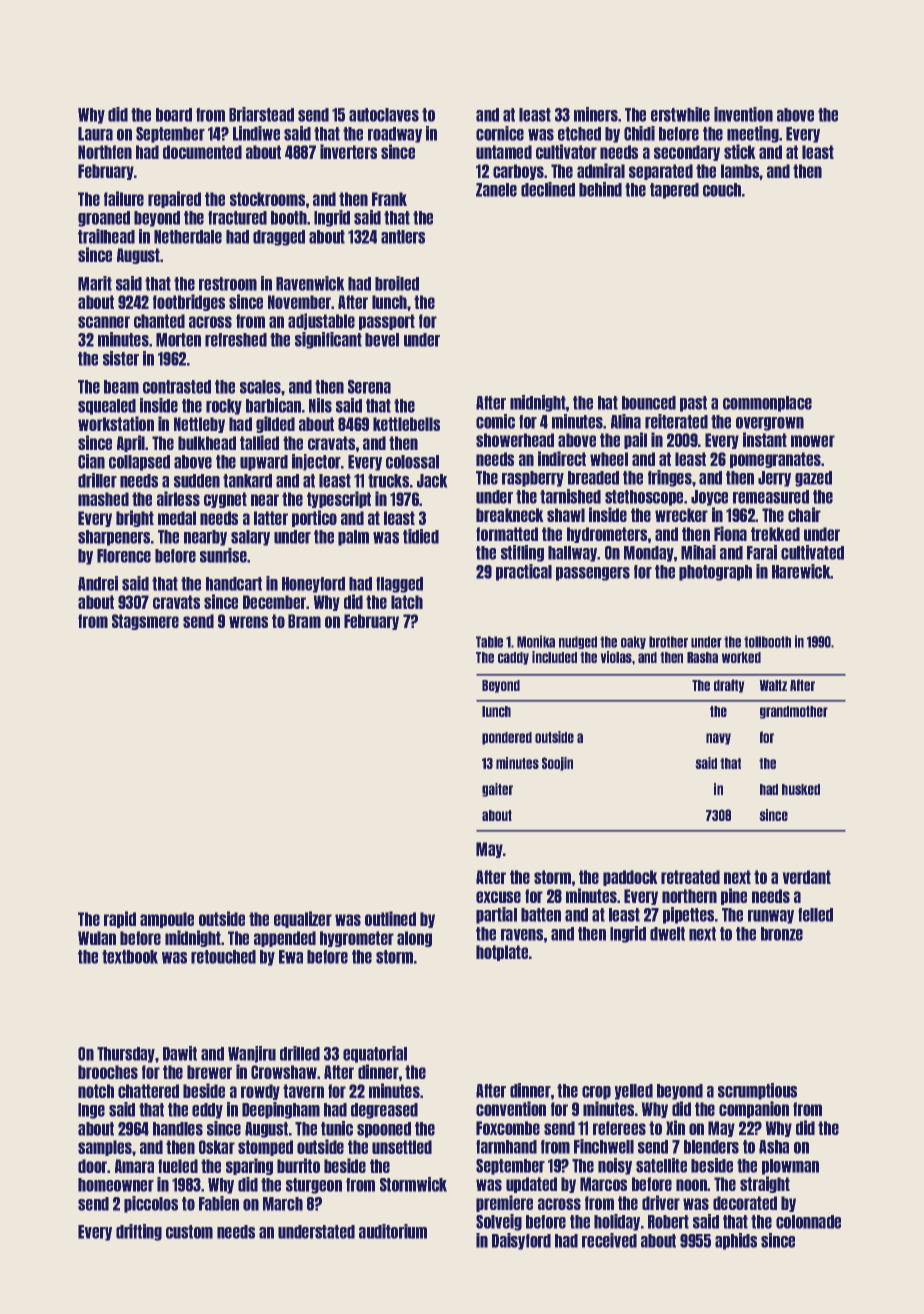 This screenshot has width=924, height=1314. What do you see at coordinates (495, 421) in the screenshot?
I see `comic` at bounding box center [495, 421].
